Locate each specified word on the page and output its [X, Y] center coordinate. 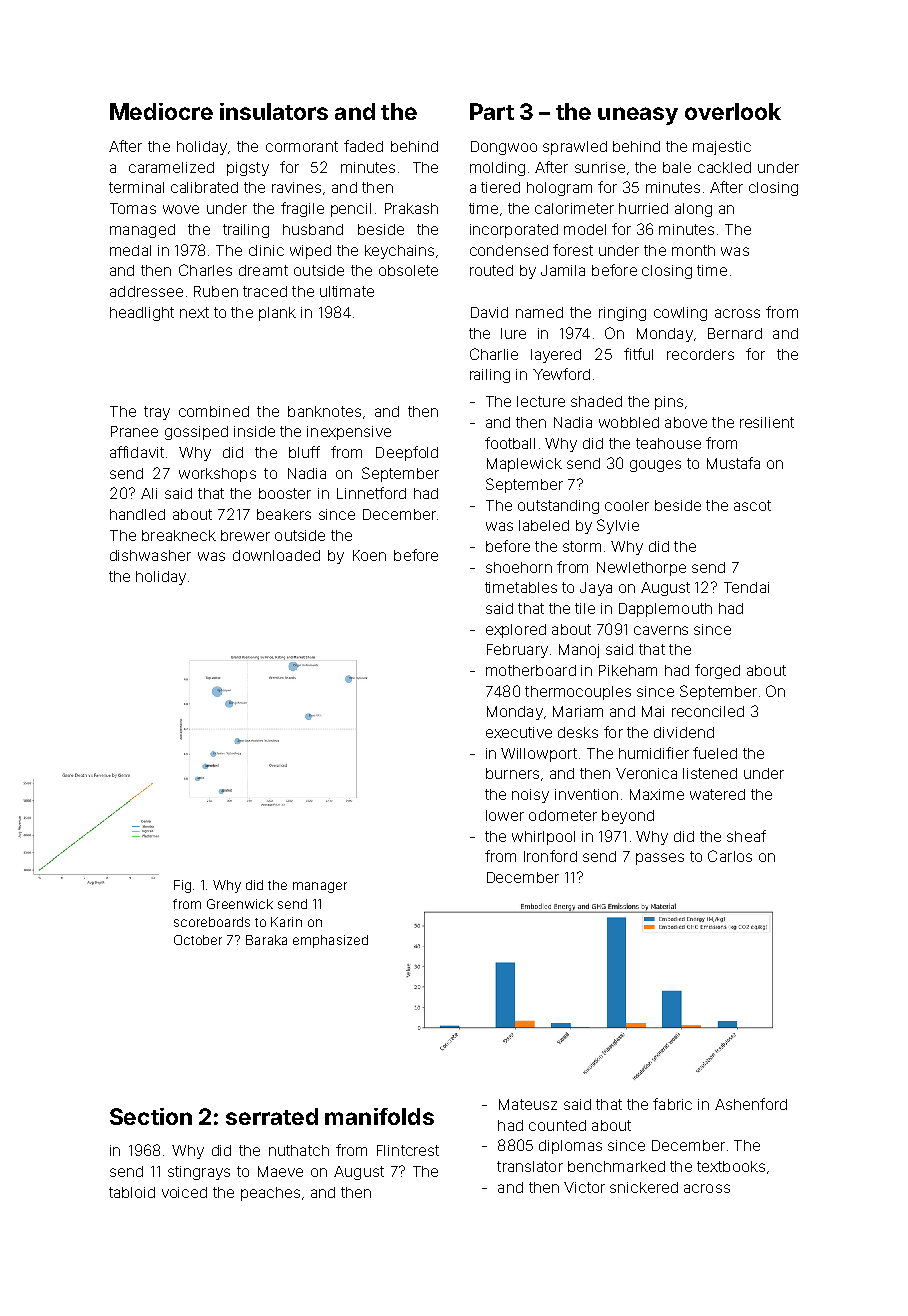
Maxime [657, 794]
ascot [752, 505]
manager [320, 887]
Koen [369, 555]
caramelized [171, 167]
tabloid [132, 1192]
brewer [245, 535]
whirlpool [543, 838]
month [693, 250]
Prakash [411, 208]
